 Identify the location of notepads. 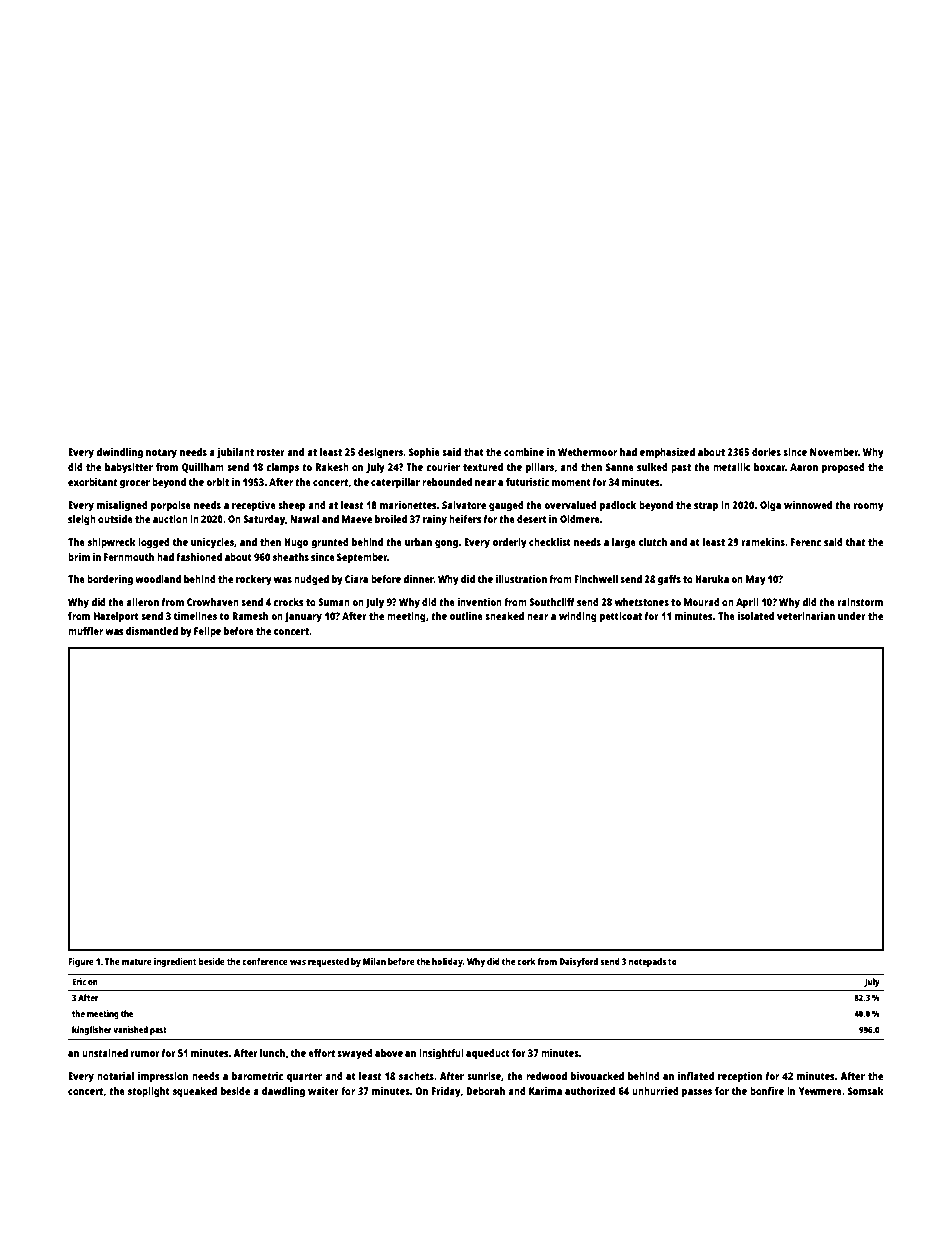
(647, 962).
